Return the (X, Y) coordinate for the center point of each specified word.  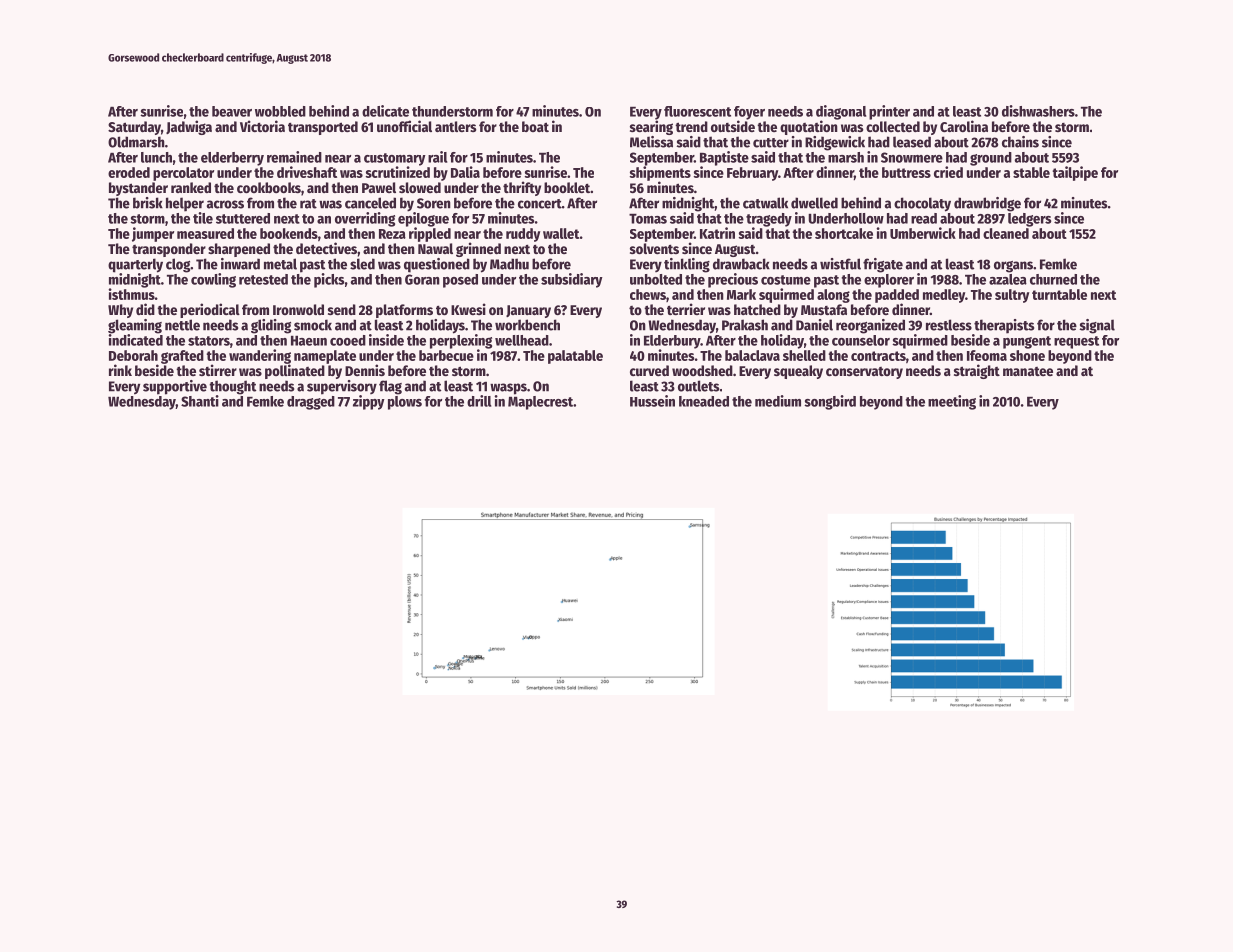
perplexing (461, 341)
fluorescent (697, 111)
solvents (654, 248)
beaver (232, 111)
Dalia (465, 172)
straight (977, 371)
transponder (169, 250)
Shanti (200, 401)
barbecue (446, 355)
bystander (138, 189)
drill (479, 401)
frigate (883, 265)
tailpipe (1075, 173)
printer (889, 112)
